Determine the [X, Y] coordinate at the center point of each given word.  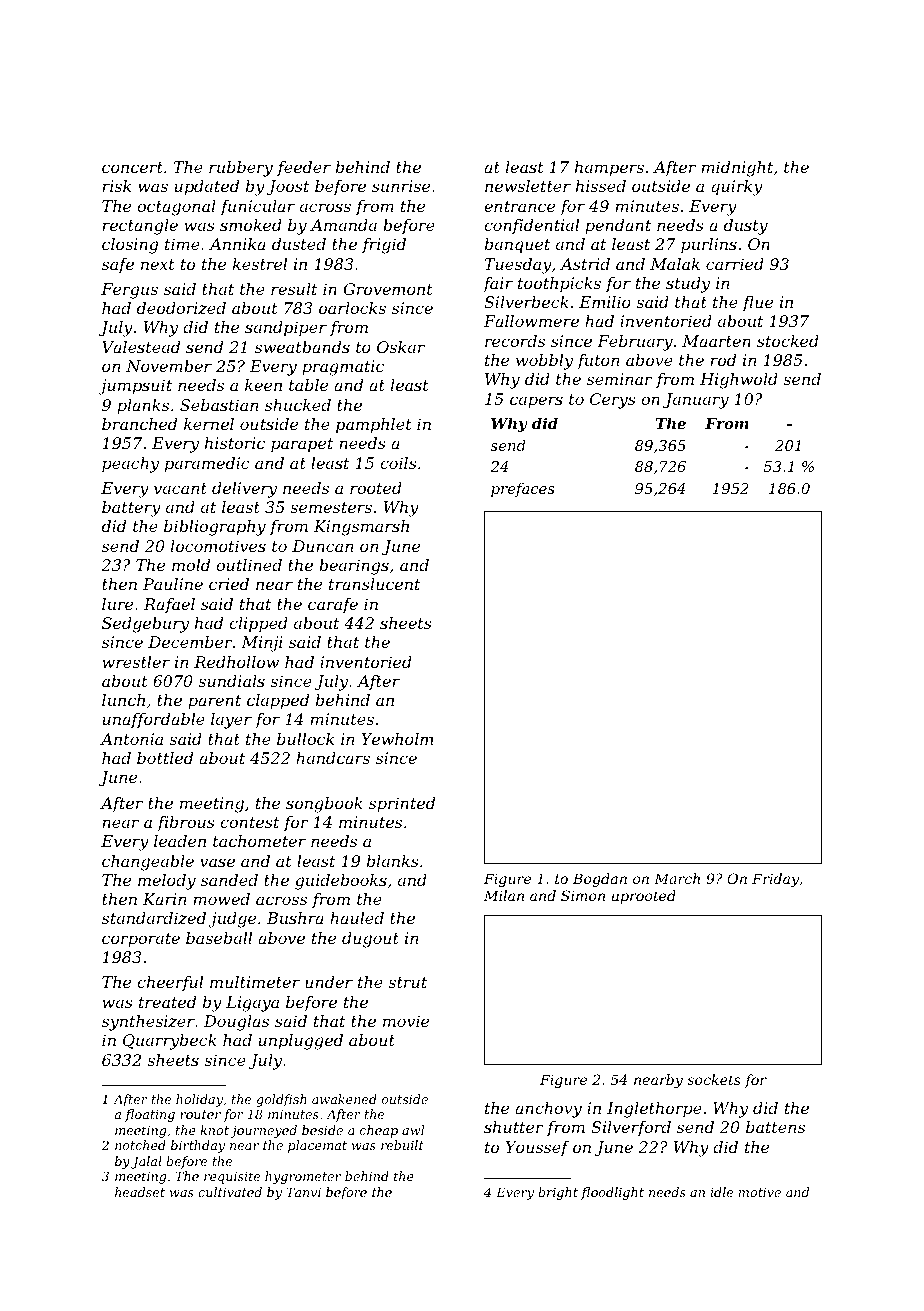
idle [721, 1192]
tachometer [259, 841]
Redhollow [236, 662]
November [169, 366]
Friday [775, 880]
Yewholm [397, 739]
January [696, 401]
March [677, 878]
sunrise [401, 186]
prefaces [523, 490]
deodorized [181, 308]
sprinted [402, 805]
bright [558, 1193]
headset [140, 1192]
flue [757, 303]
